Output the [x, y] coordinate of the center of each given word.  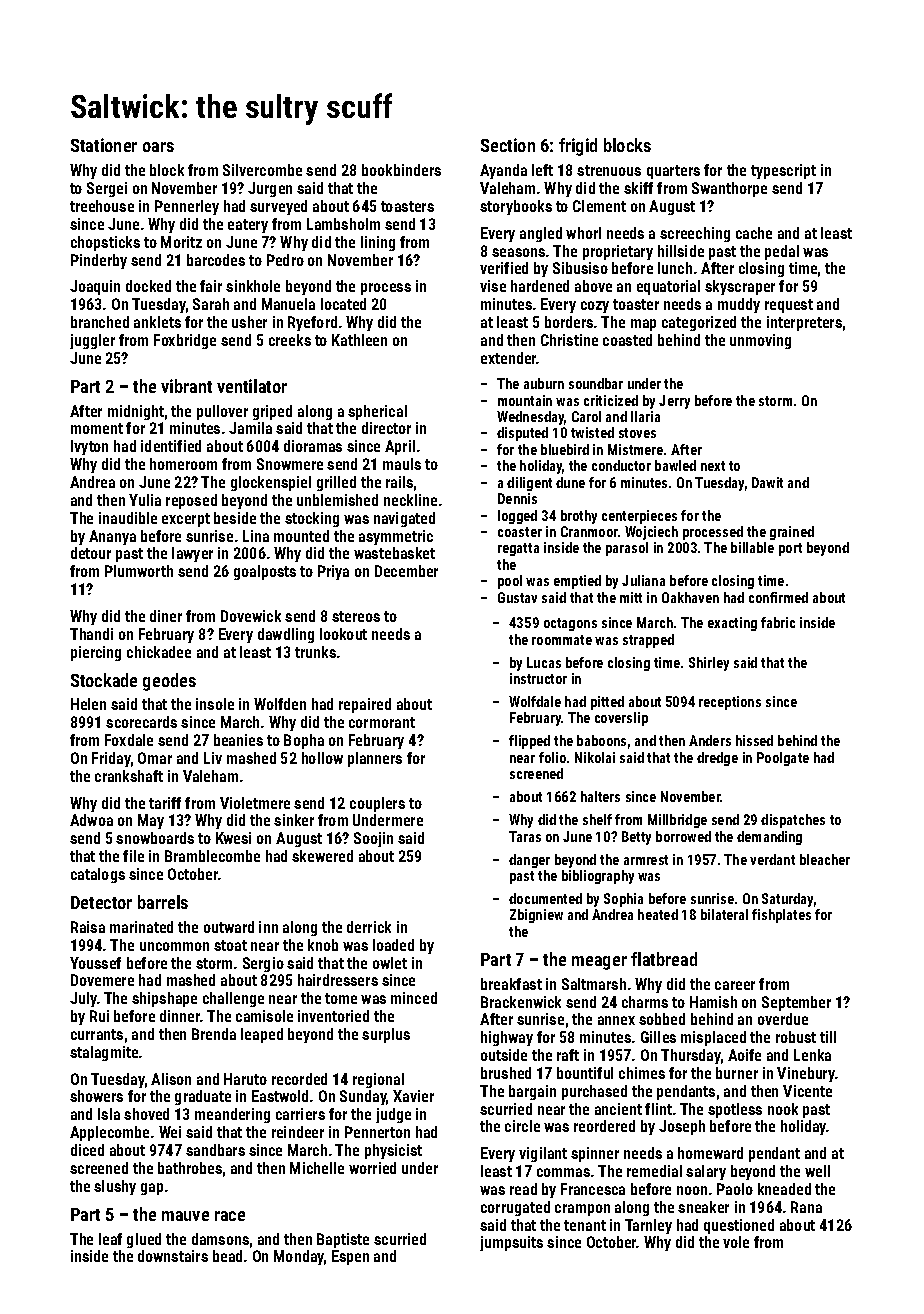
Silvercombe [262, 170]
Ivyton [89, 447]
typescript [783, 171]
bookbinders [401, 170]
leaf [110, 1239]
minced [414, 998]
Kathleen [359, 340]
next [713, 466]
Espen [350, 1257]
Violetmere [255, 803]
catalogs [98, 875]
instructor [538, 678]
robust [796, 1037]
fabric [778, 622]
